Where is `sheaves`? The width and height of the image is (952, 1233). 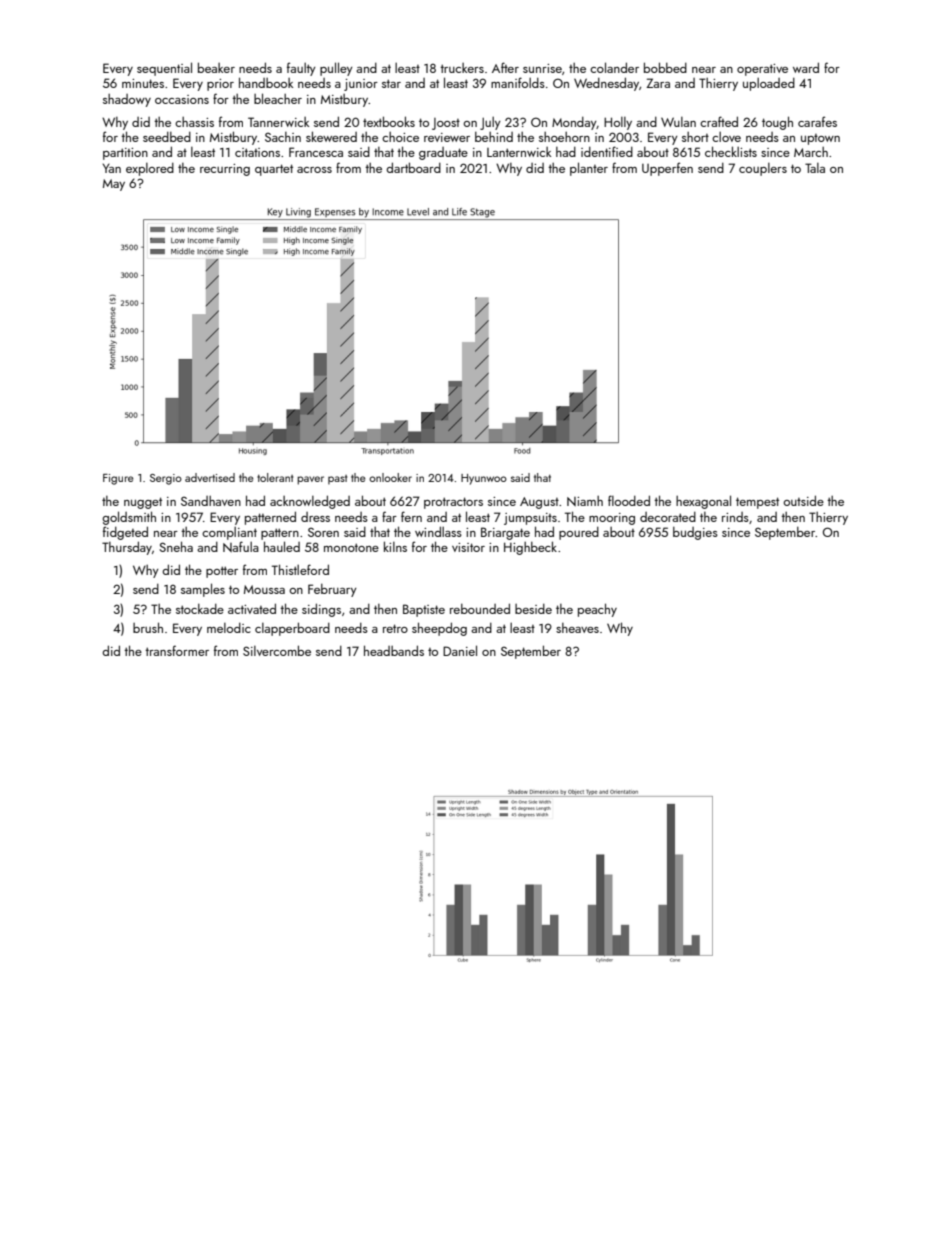 sheaves is located at coordinates (577, 628).
